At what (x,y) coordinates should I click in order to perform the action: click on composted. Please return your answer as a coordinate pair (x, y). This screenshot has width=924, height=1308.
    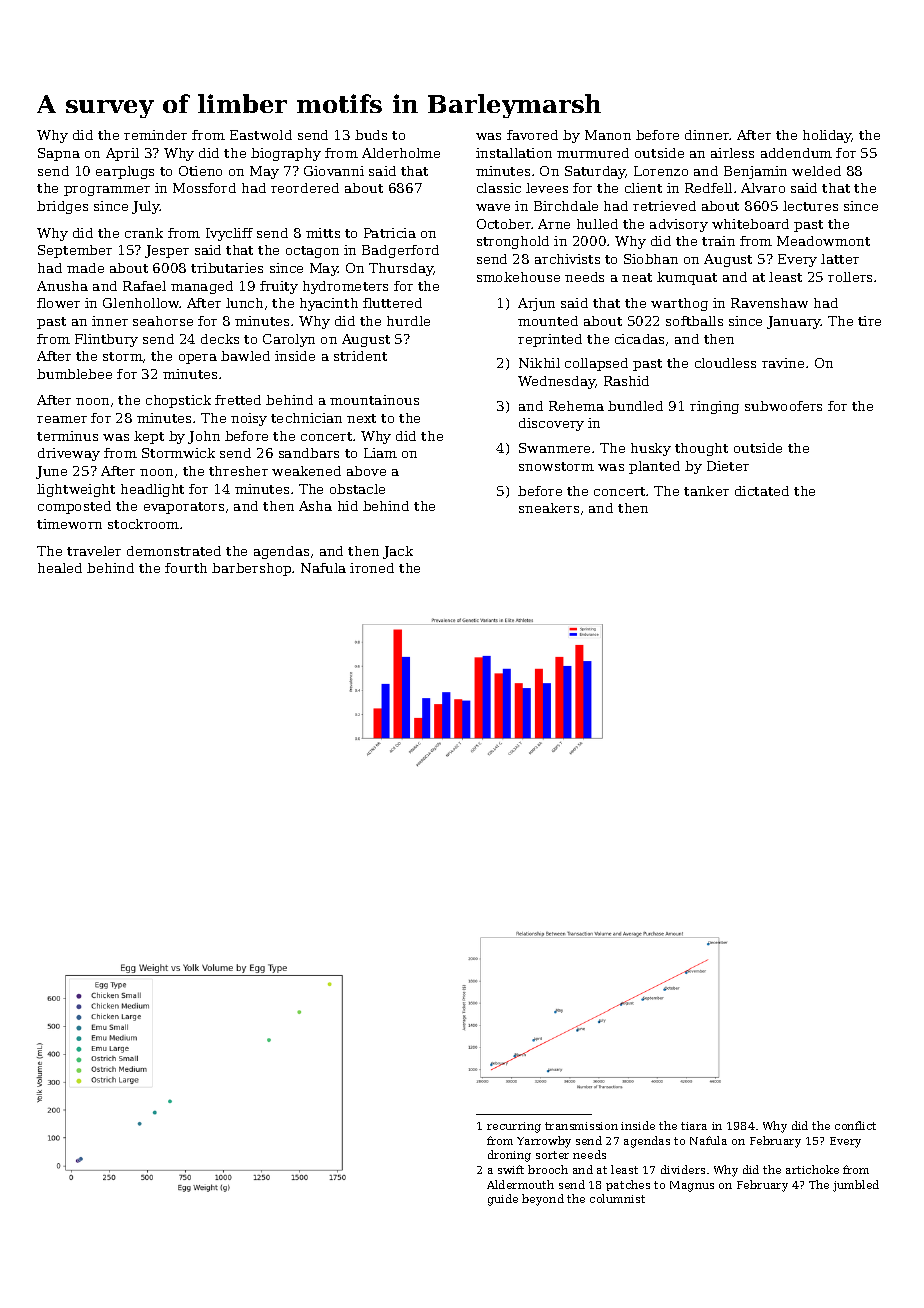
    Looking at the image, I should click on (74, 507).
